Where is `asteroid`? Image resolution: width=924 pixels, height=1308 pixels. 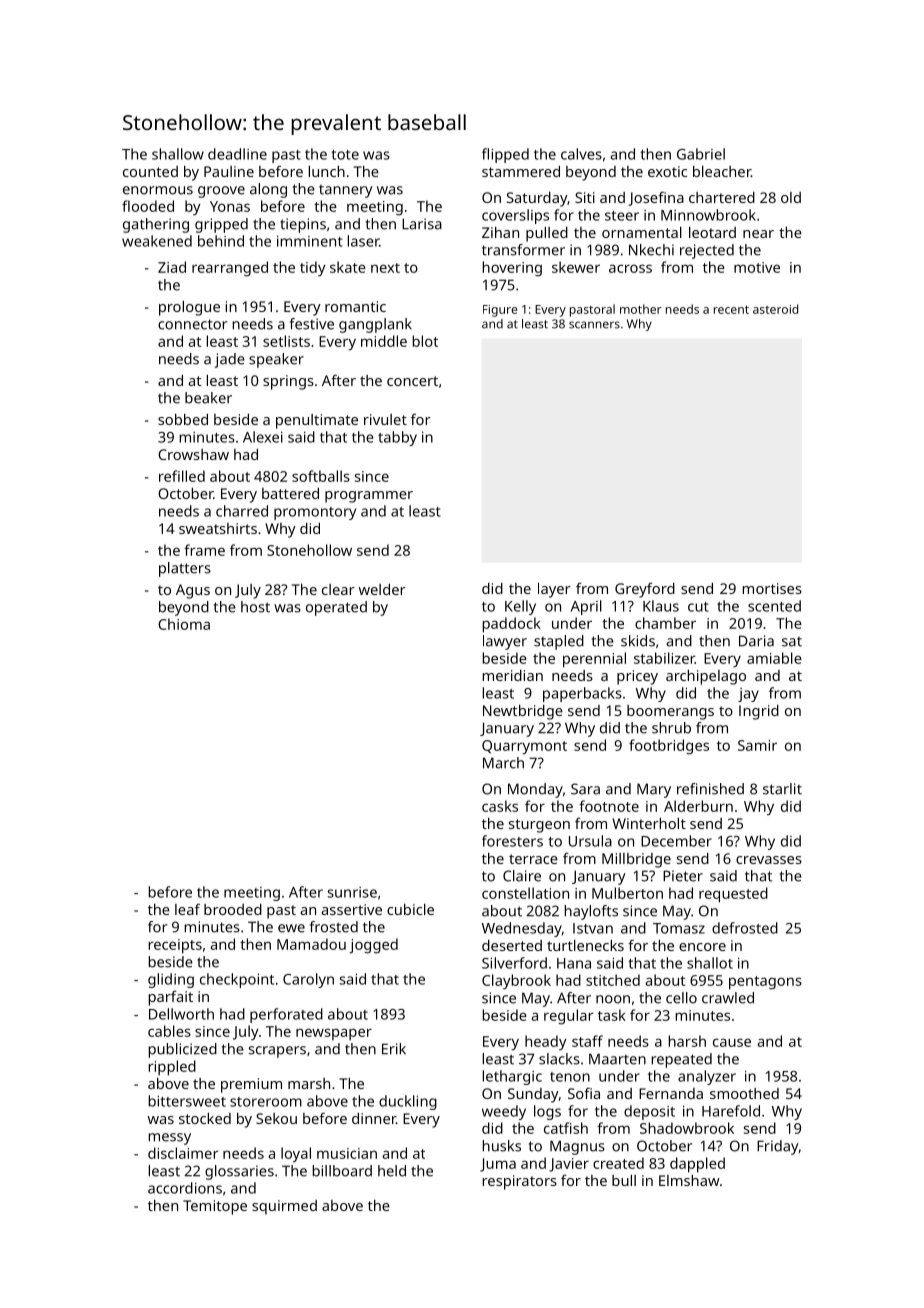
asteroid is located at coordinates (775, 309).
